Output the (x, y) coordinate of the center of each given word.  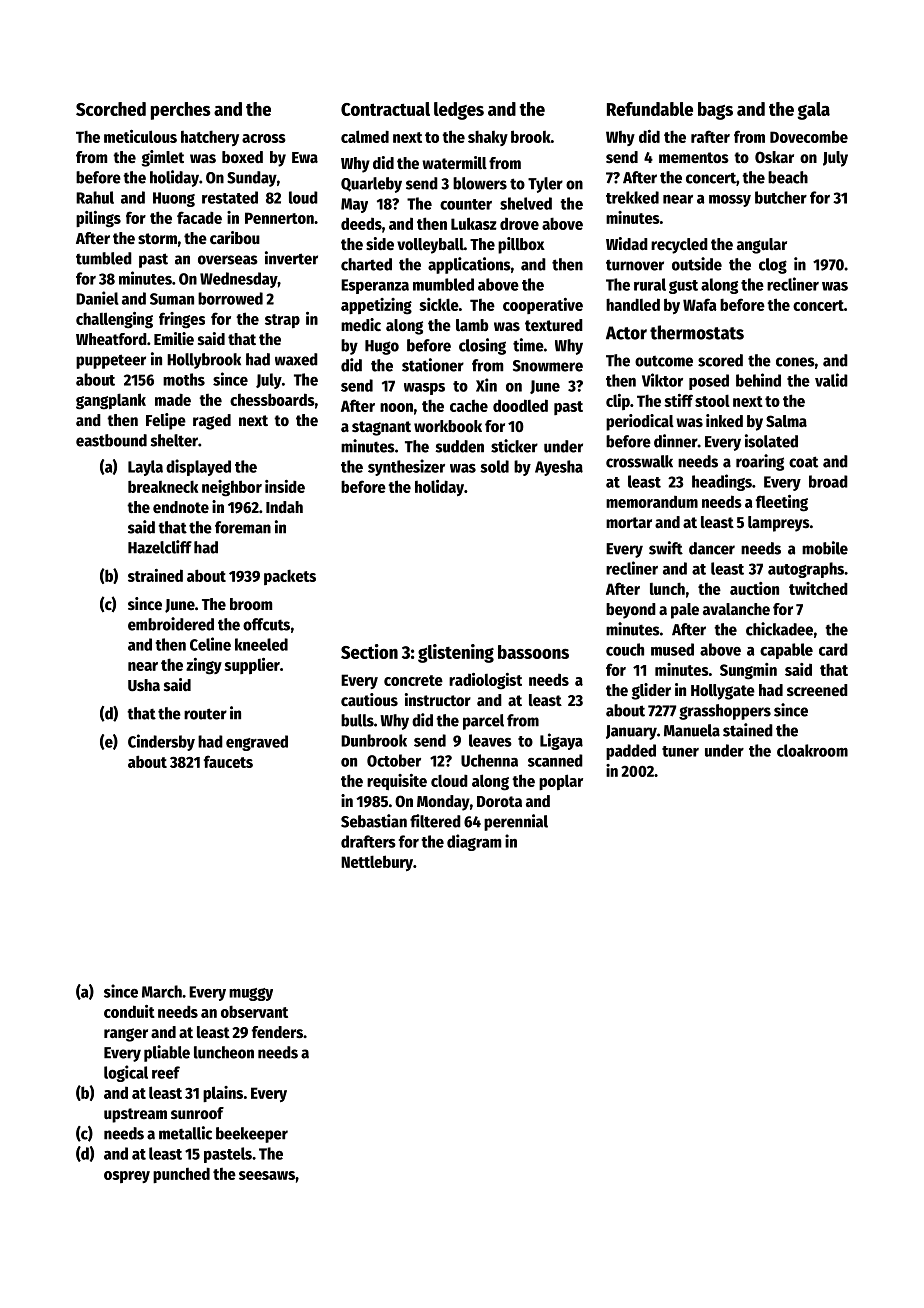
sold (494, 466)
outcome (664, 361)
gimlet (163, 158)
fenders (277, 1032)
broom (251, 604)
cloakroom (812, 750)
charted (366, 264)
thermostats (697, 332)
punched (181, 1175)
